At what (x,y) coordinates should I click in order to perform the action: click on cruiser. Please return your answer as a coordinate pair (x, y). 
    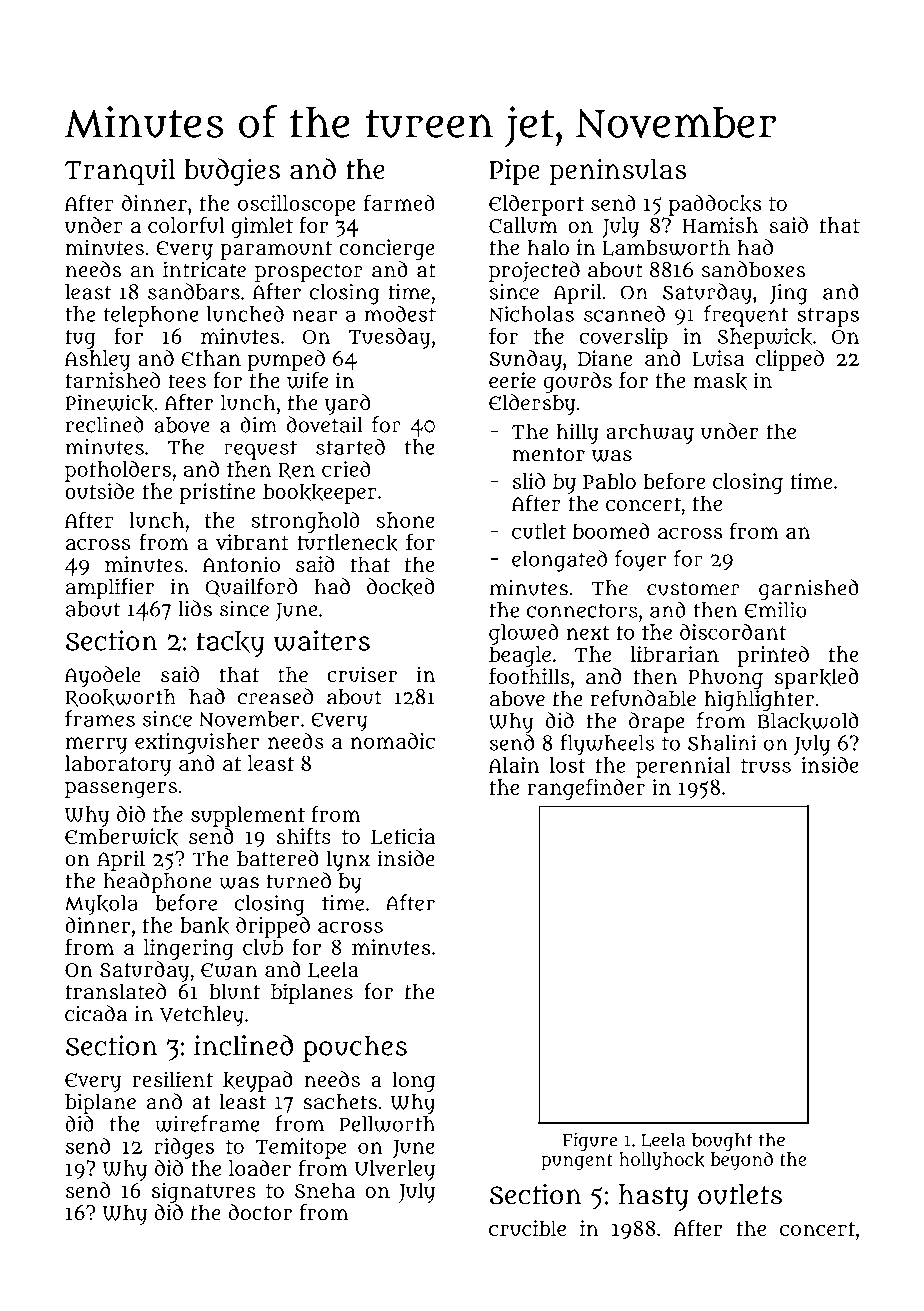
    Looking at the image, I should click on (362, 674).
